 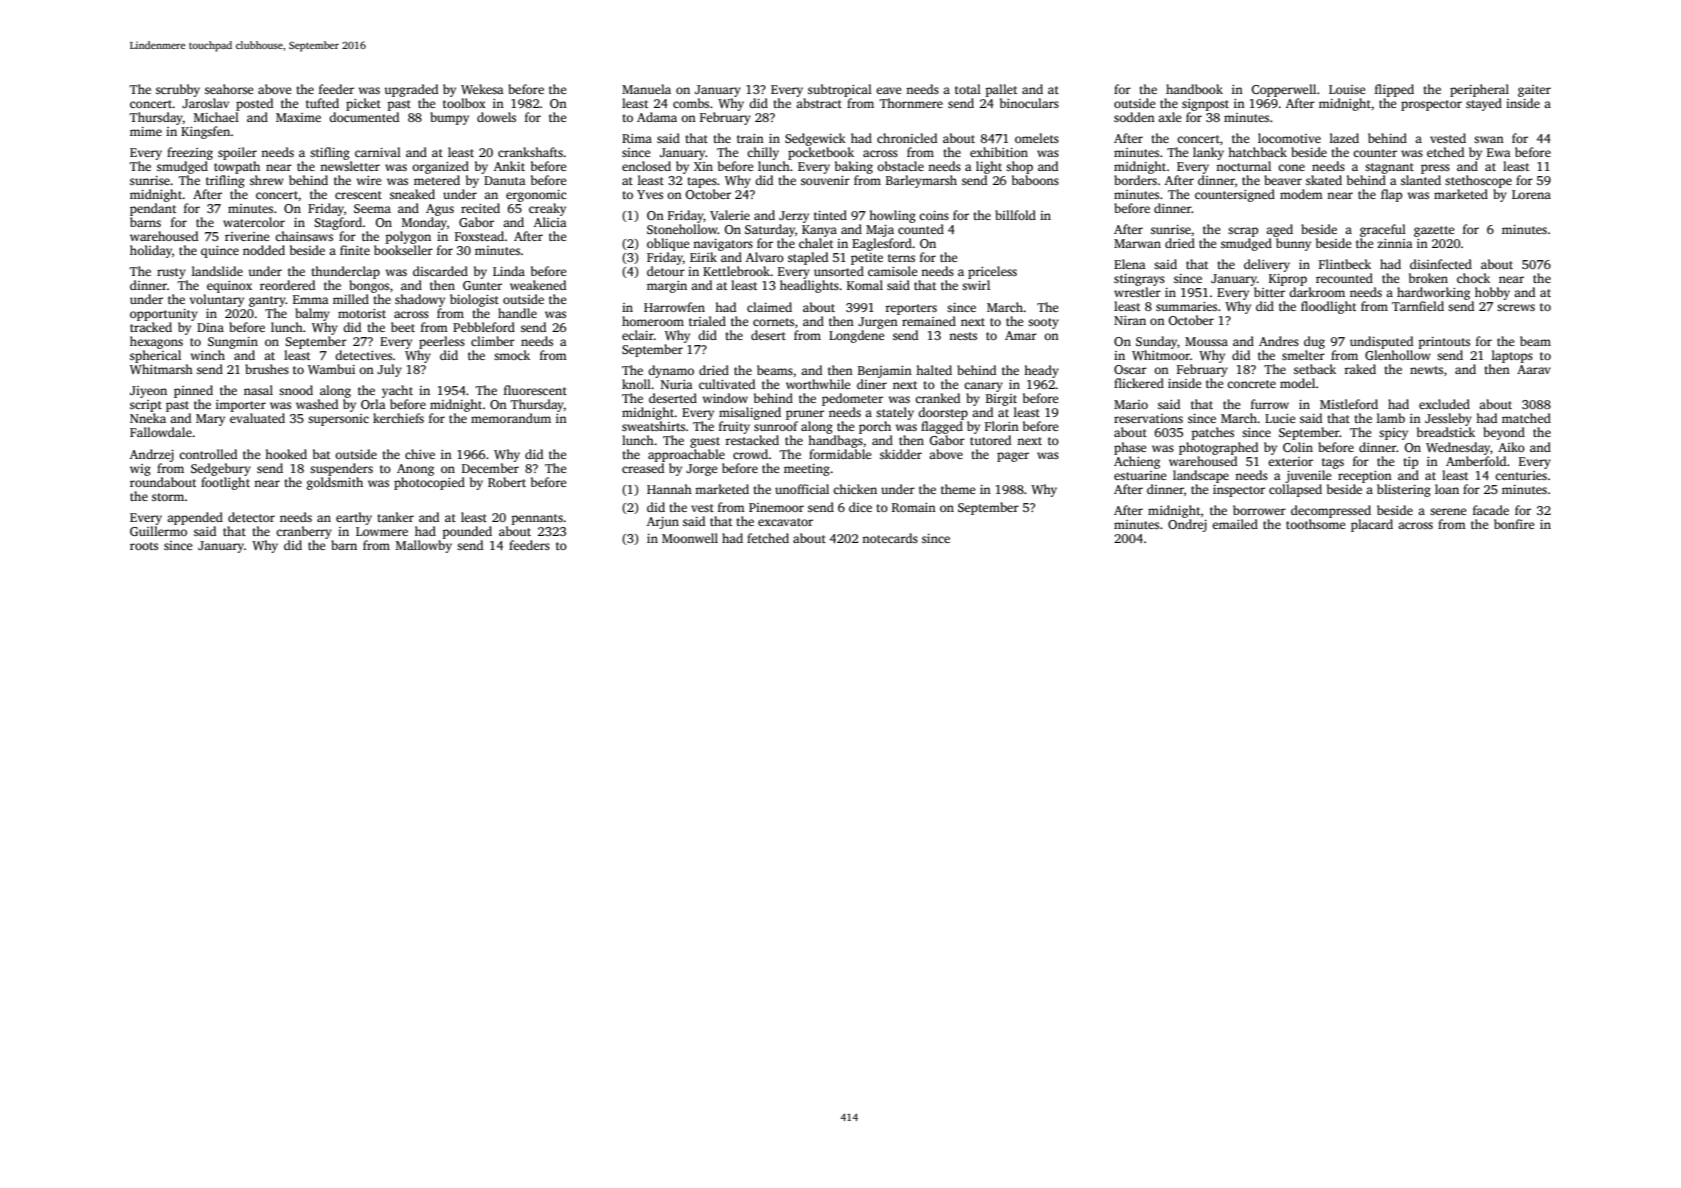 I want to click on Pebbleford, so click(x=484, y=327).
